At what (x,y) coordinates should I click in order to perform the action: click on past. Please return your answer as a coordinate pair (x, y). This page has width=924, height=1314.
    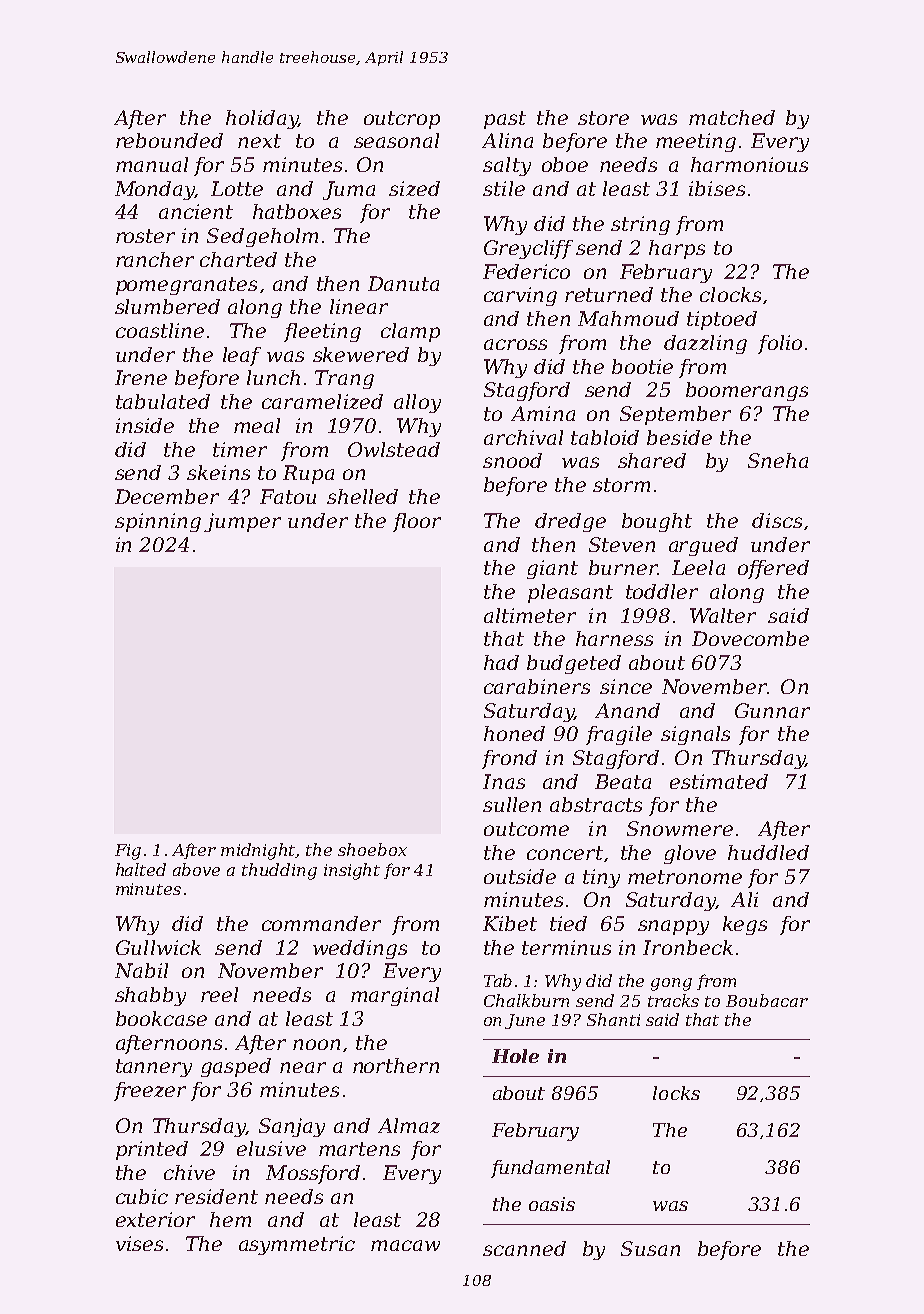
    Looking at the image, I should click on (505, 120).
